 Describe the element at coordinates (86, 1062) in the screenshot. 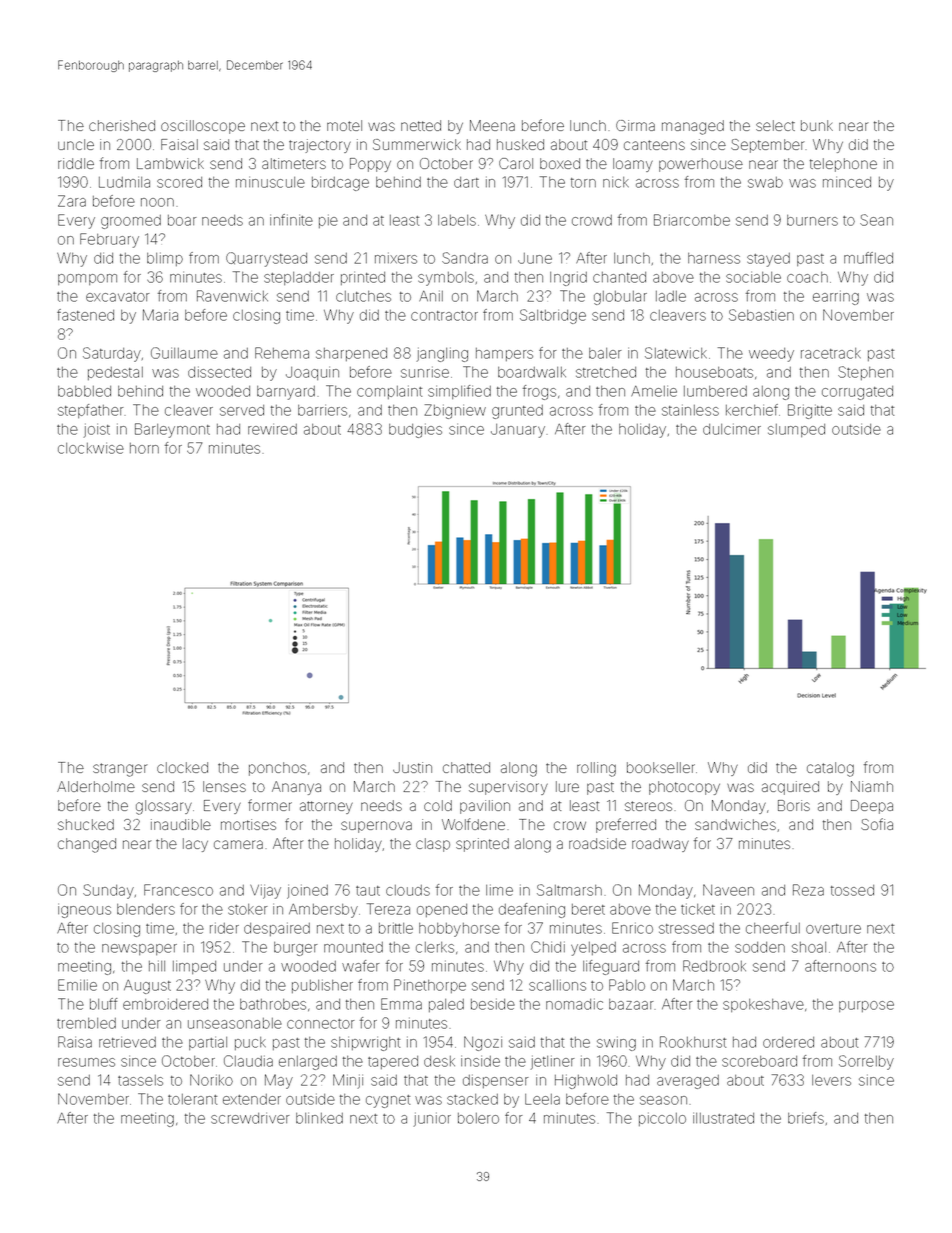

I see `resumes` at that location.
